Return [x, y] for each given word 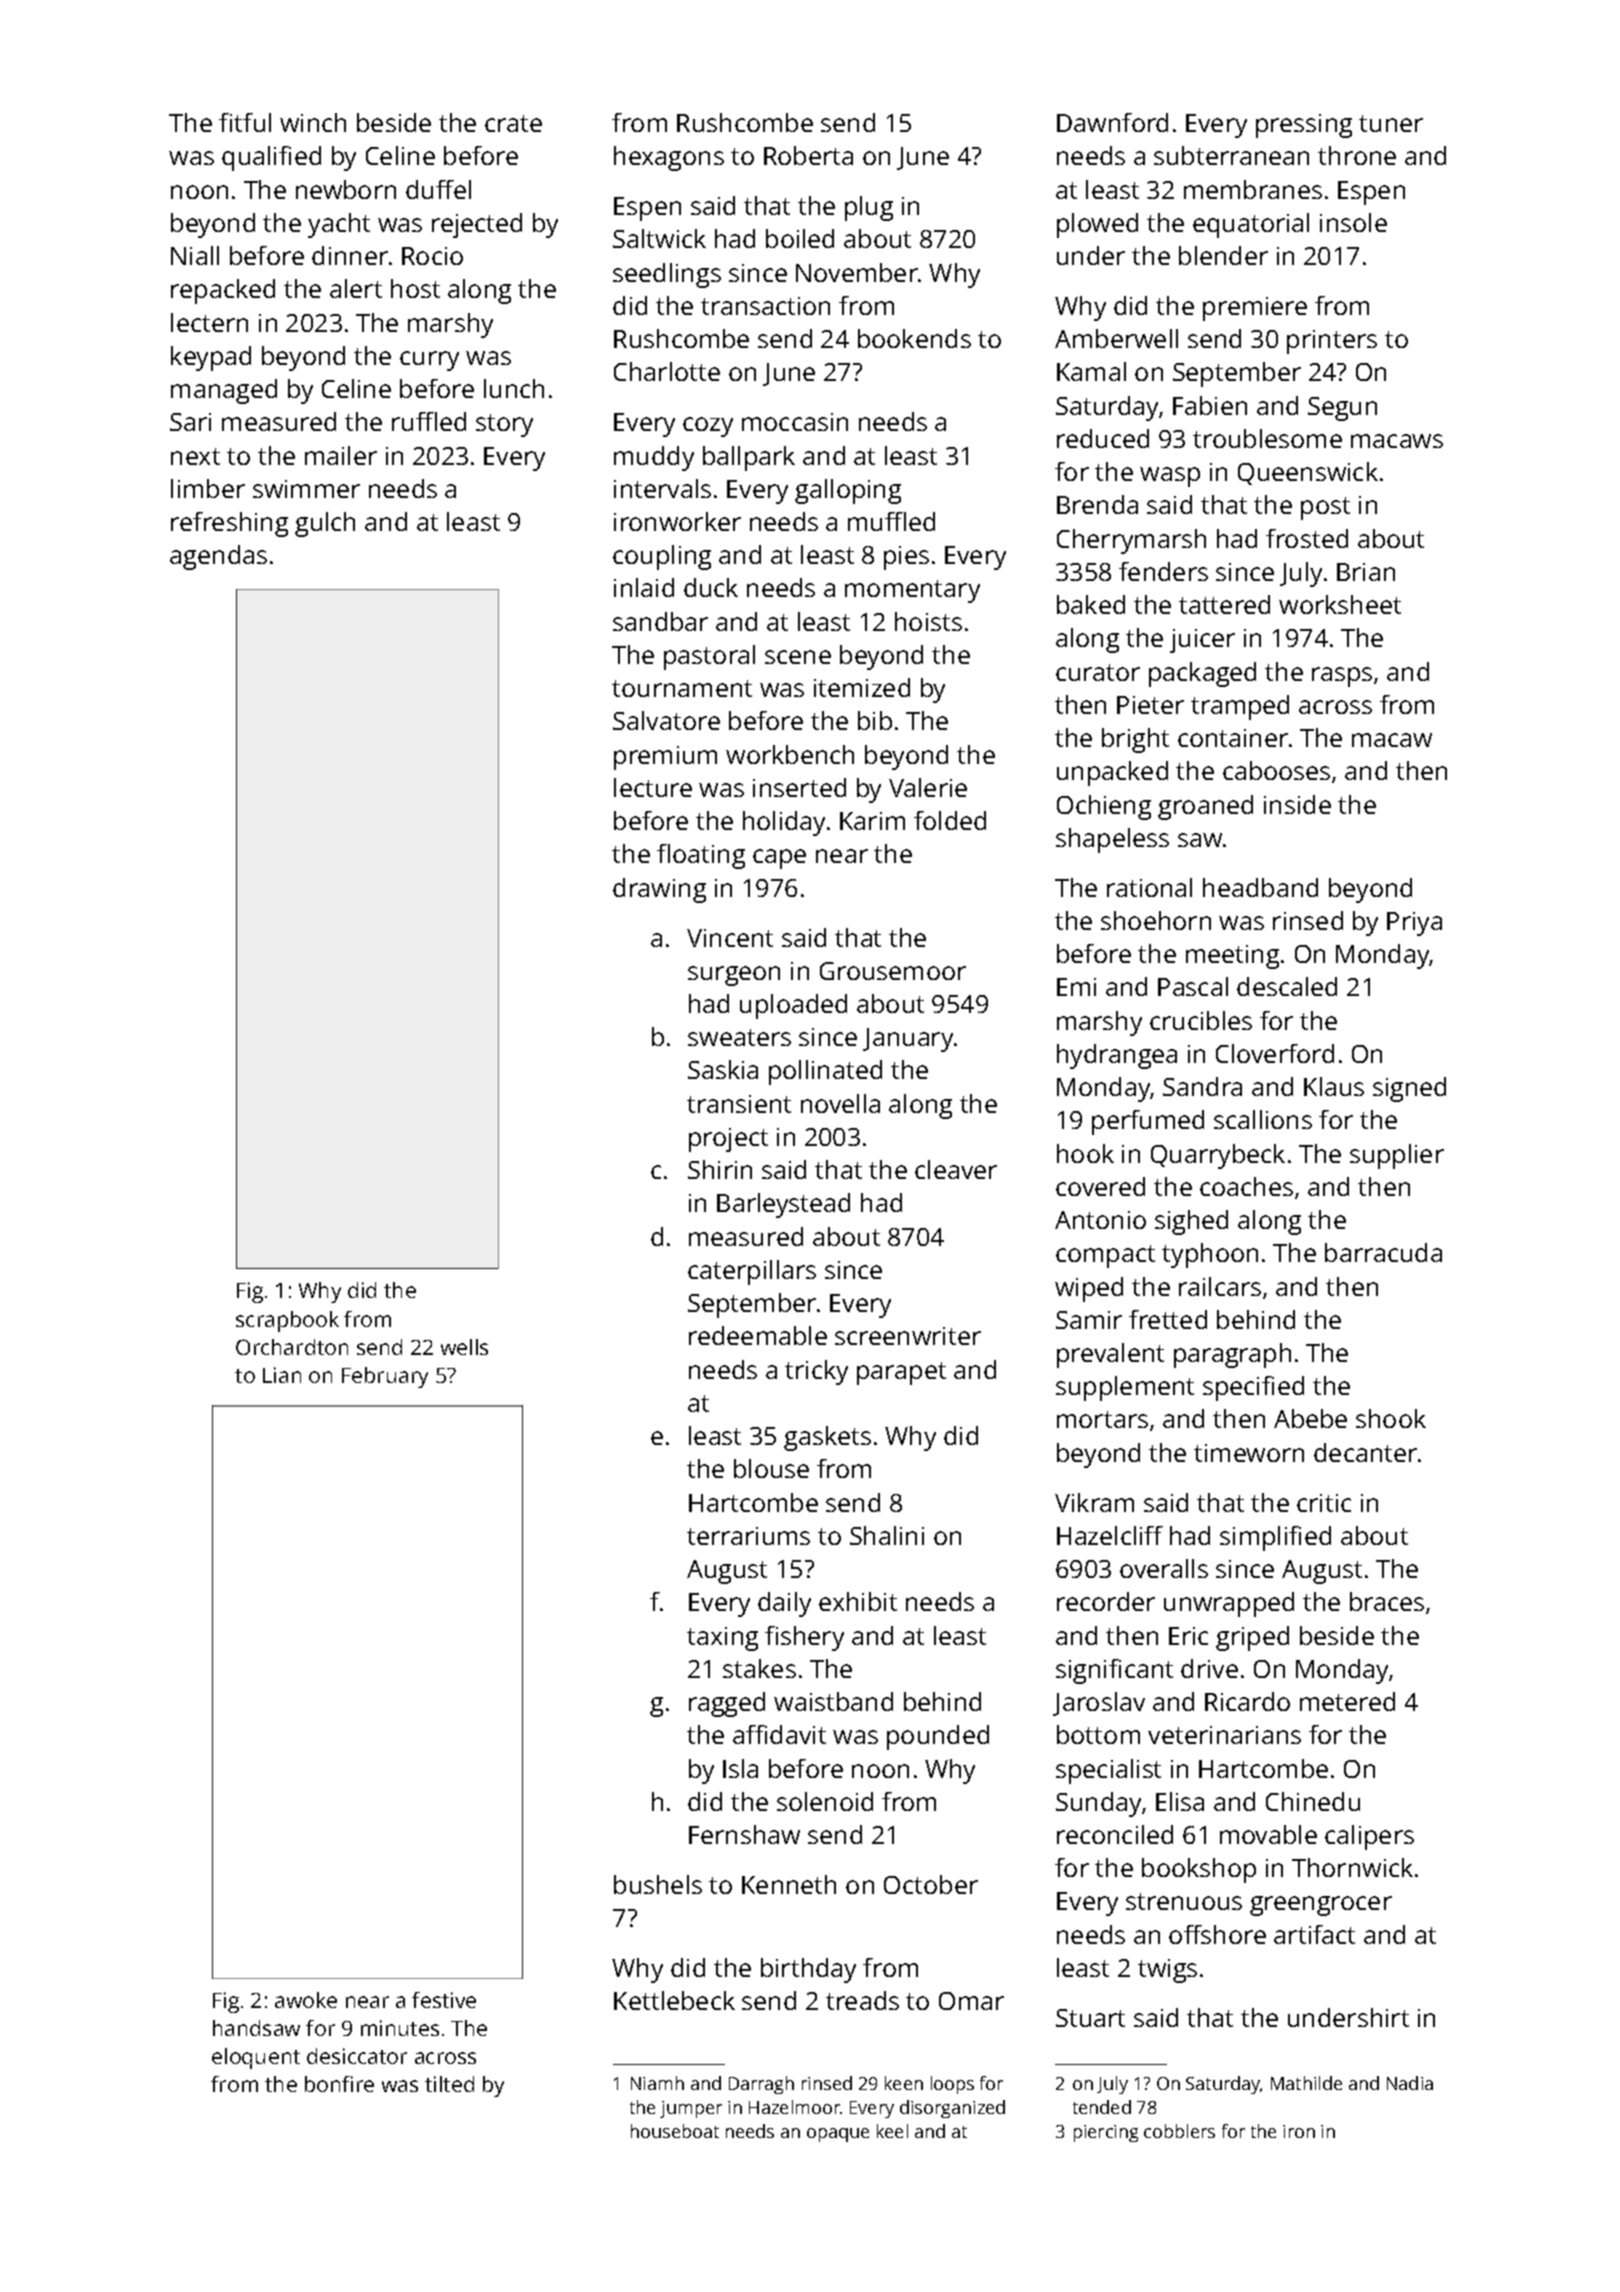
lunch [514, 388]
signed [1409, 1089]
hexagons [669, 158]
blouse [771, 1468]
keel [892, 2131]
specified [1253, 1388]
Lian [282, 1375]
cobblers [1179, 2131]
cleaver [956, 1169]
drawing [659, 890]
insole [1353, 222]
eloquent [256, 2058]
